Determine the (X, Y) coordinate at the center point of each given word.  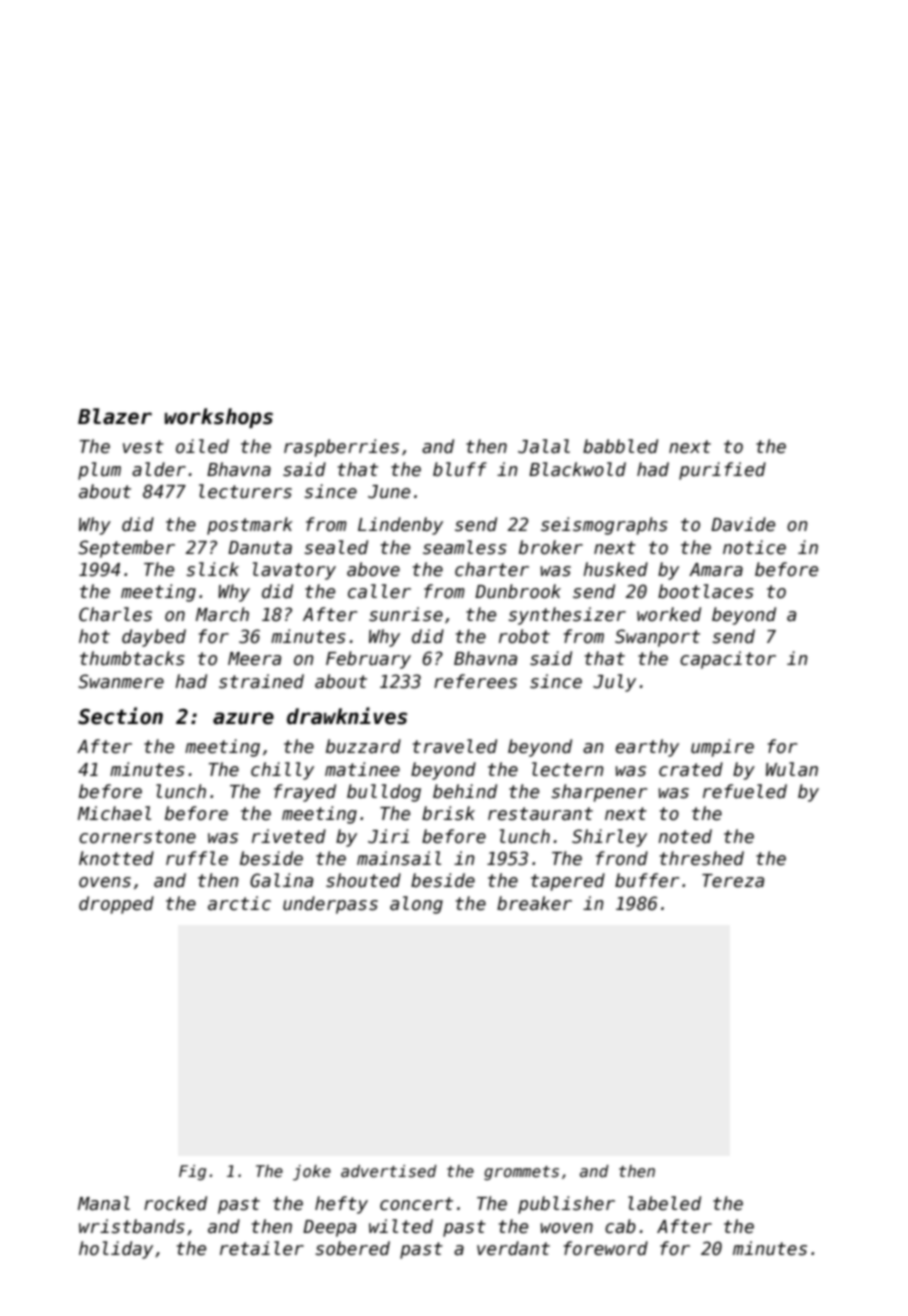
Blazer (115, 416)
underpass (330, 905)
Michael (114, 813)
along (416, 905)
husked (615, 569)
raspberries (341, 448)
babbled (620, 446)
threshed (702, 858)
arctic (239, 903)
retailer (262, 1248)
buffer (647, 880)
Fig (192, 1172)
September (126, 549)
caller (379, 591)
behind (465, 791)
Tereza (733, 881)
